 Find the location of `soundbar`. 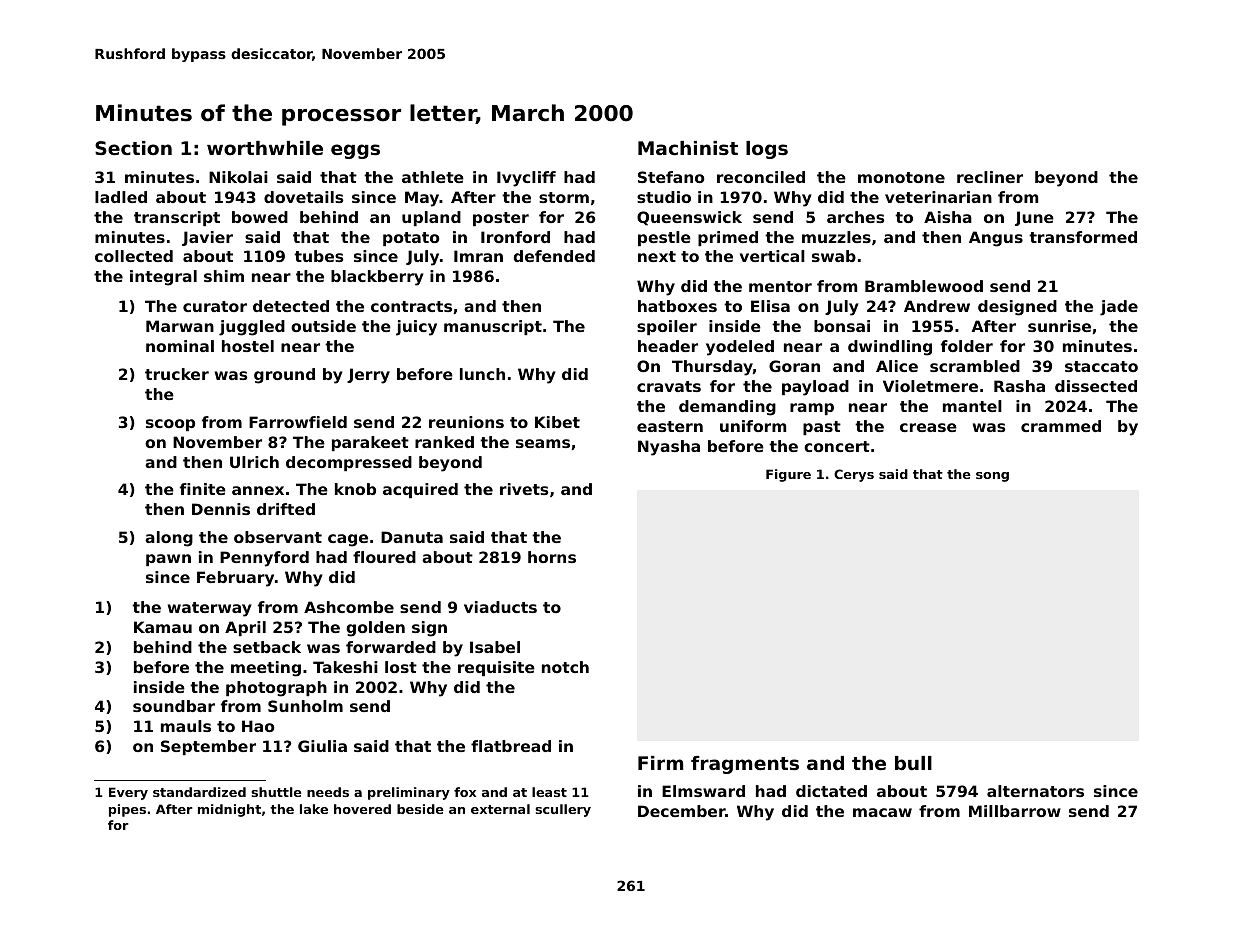

soundbar is located at coordinates (174, 706).
